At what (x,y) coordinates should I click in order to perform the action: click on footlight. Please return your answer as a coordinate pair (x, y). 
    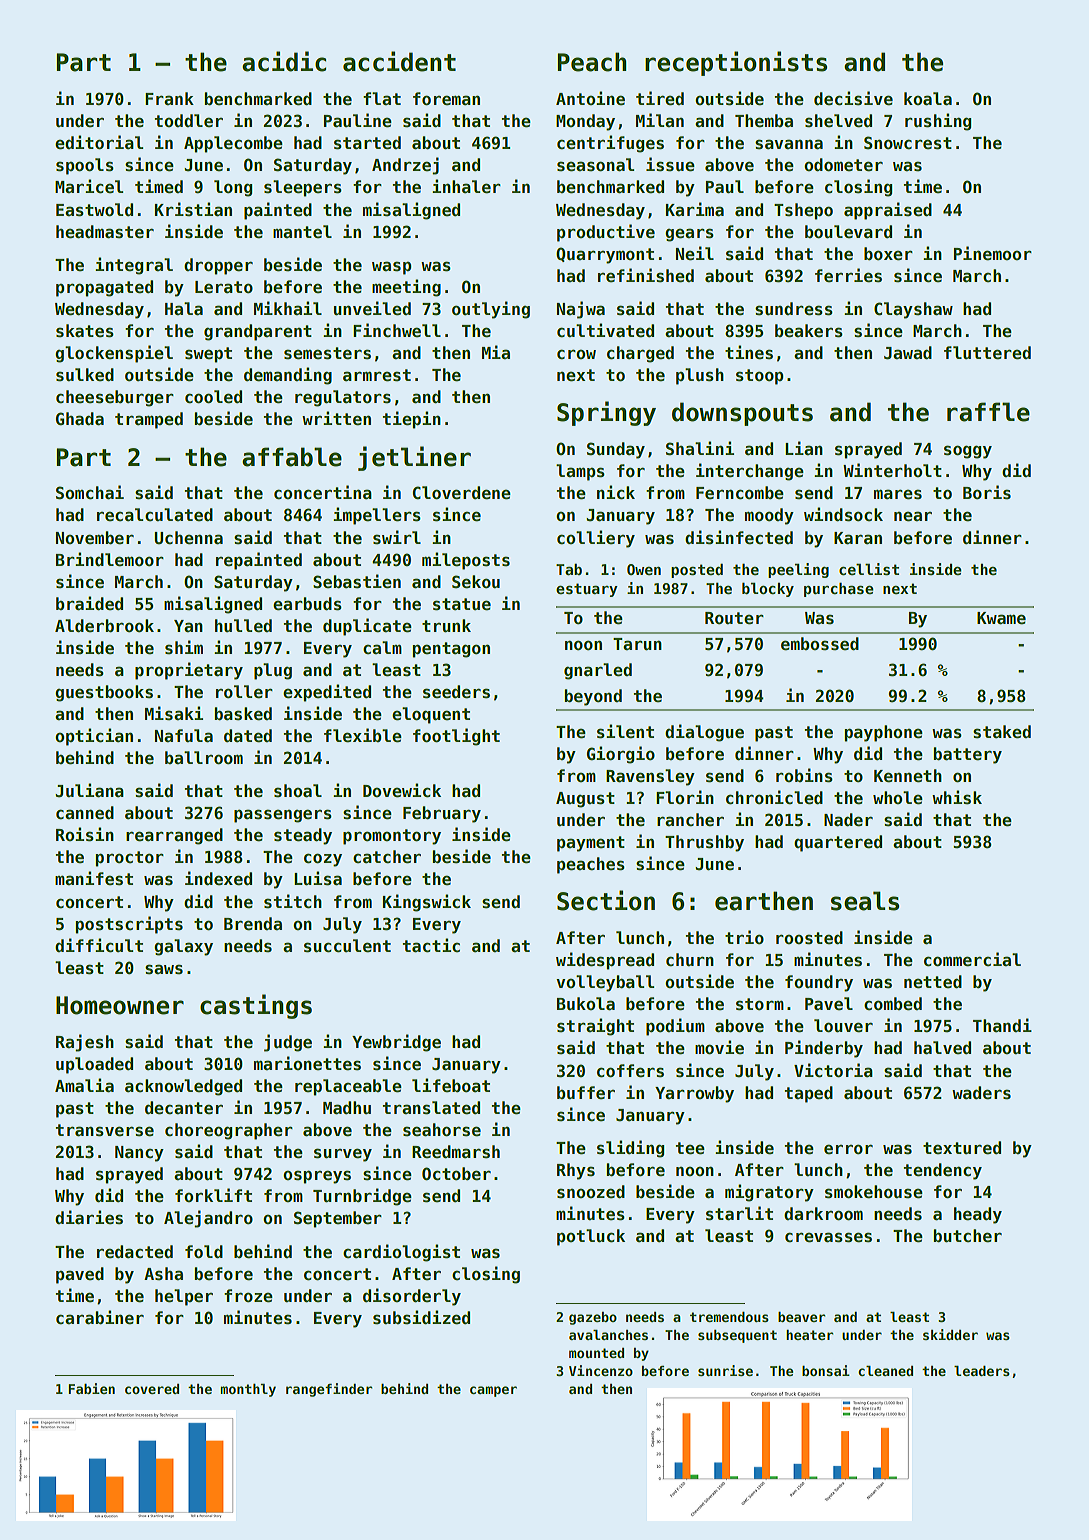
    Looking at the image, I should click on (456, 737).
